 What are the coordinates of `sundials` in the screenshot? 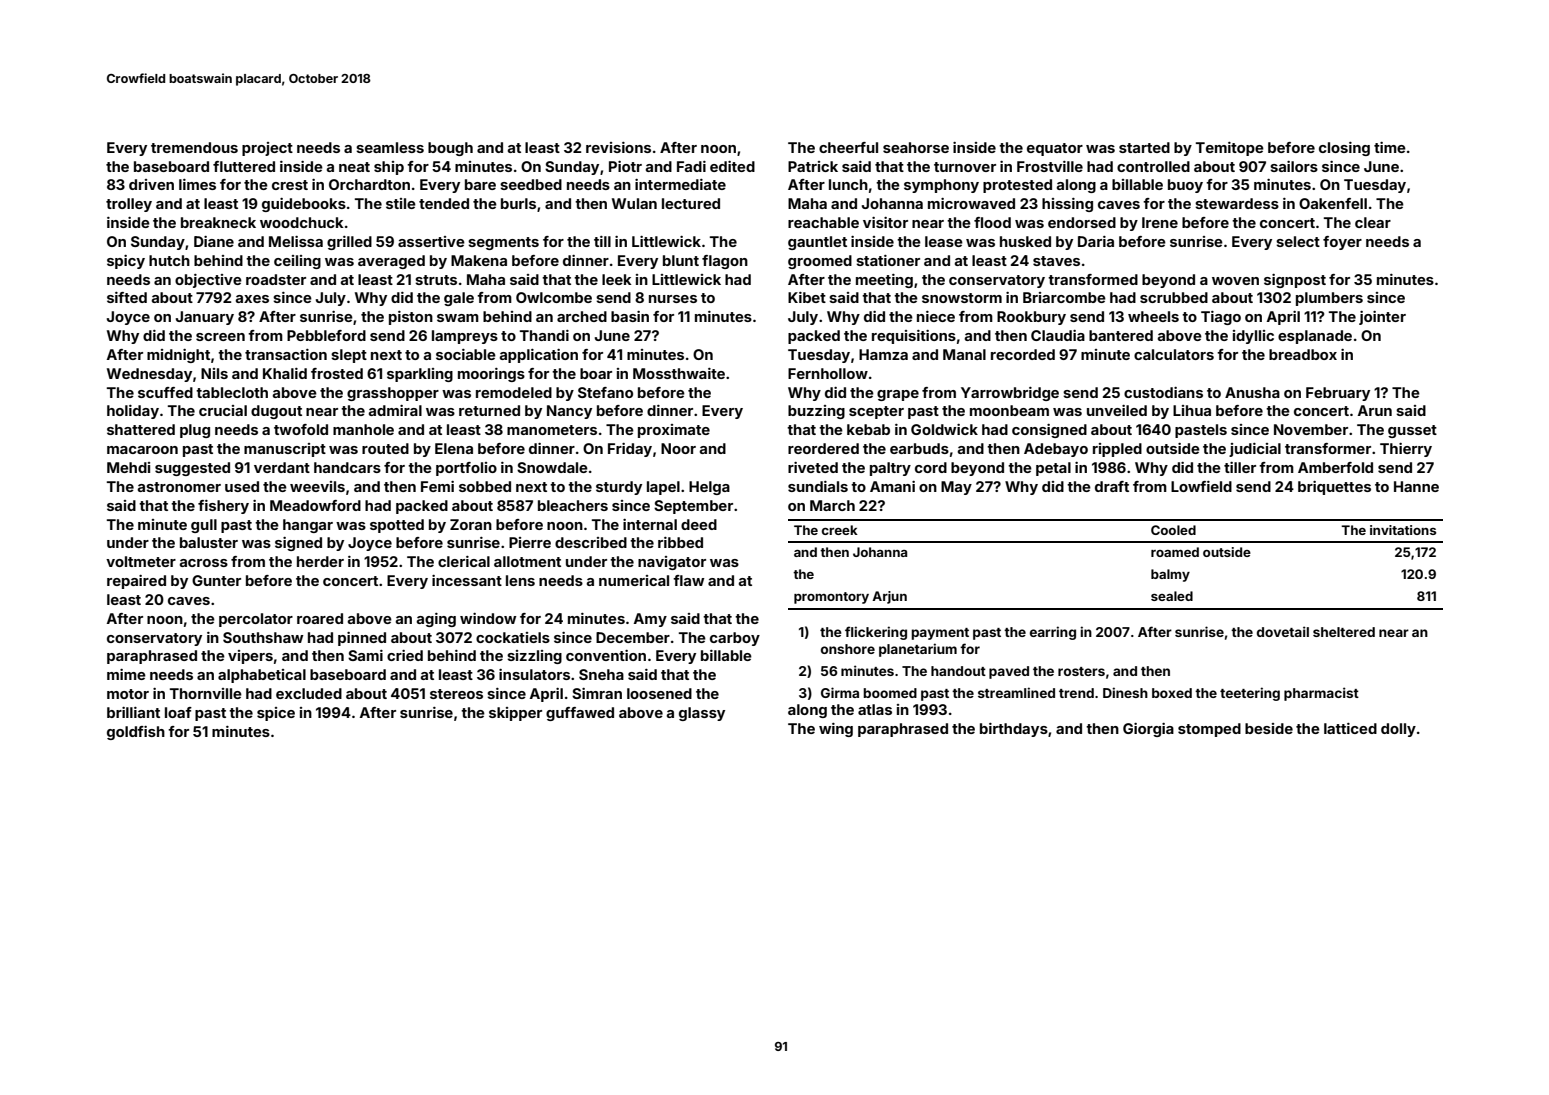 It's located at (818, 486).
